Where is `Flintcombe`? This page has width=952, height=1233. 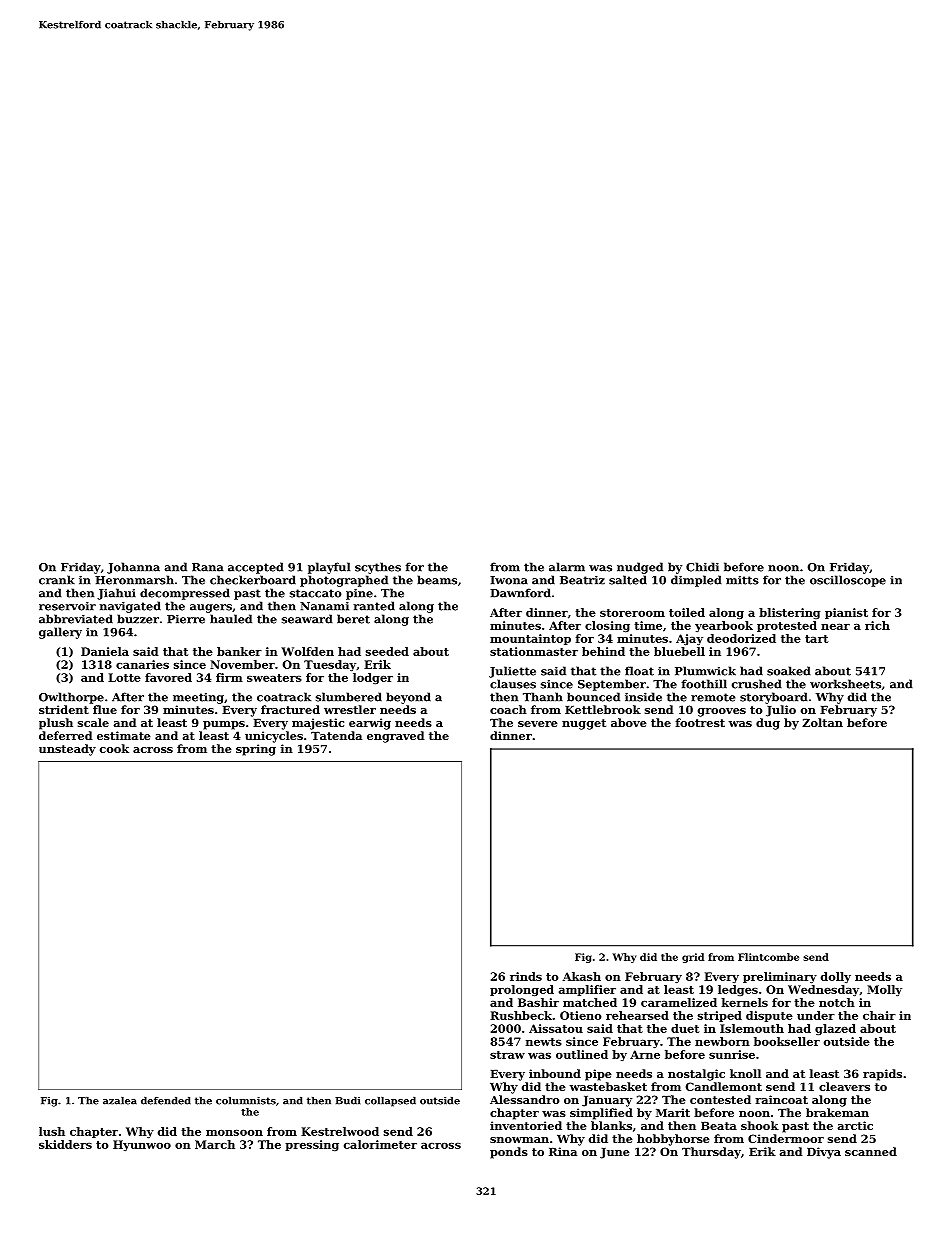 Flintcombe is located at coordinates (768, 957).
